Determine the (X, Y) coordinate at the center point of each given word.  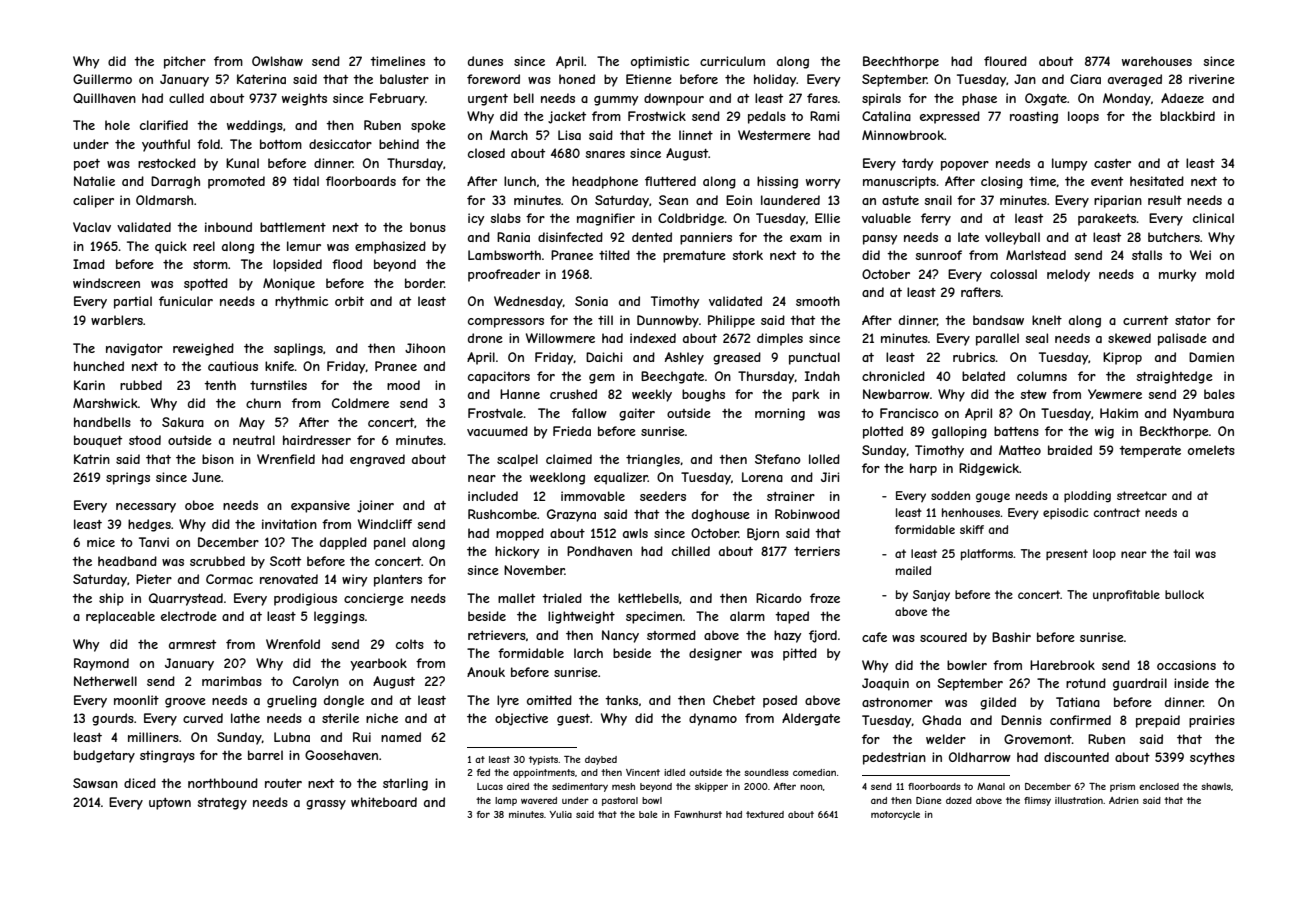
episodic (1066, 513)
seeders (663, 496)
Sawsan (95, 783)
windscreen (106, 283)
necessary (146, 508)
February (397, 99)
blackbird (1187, 116)
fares (822, 98)
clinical (1213, 218)
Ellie (827, 218)
